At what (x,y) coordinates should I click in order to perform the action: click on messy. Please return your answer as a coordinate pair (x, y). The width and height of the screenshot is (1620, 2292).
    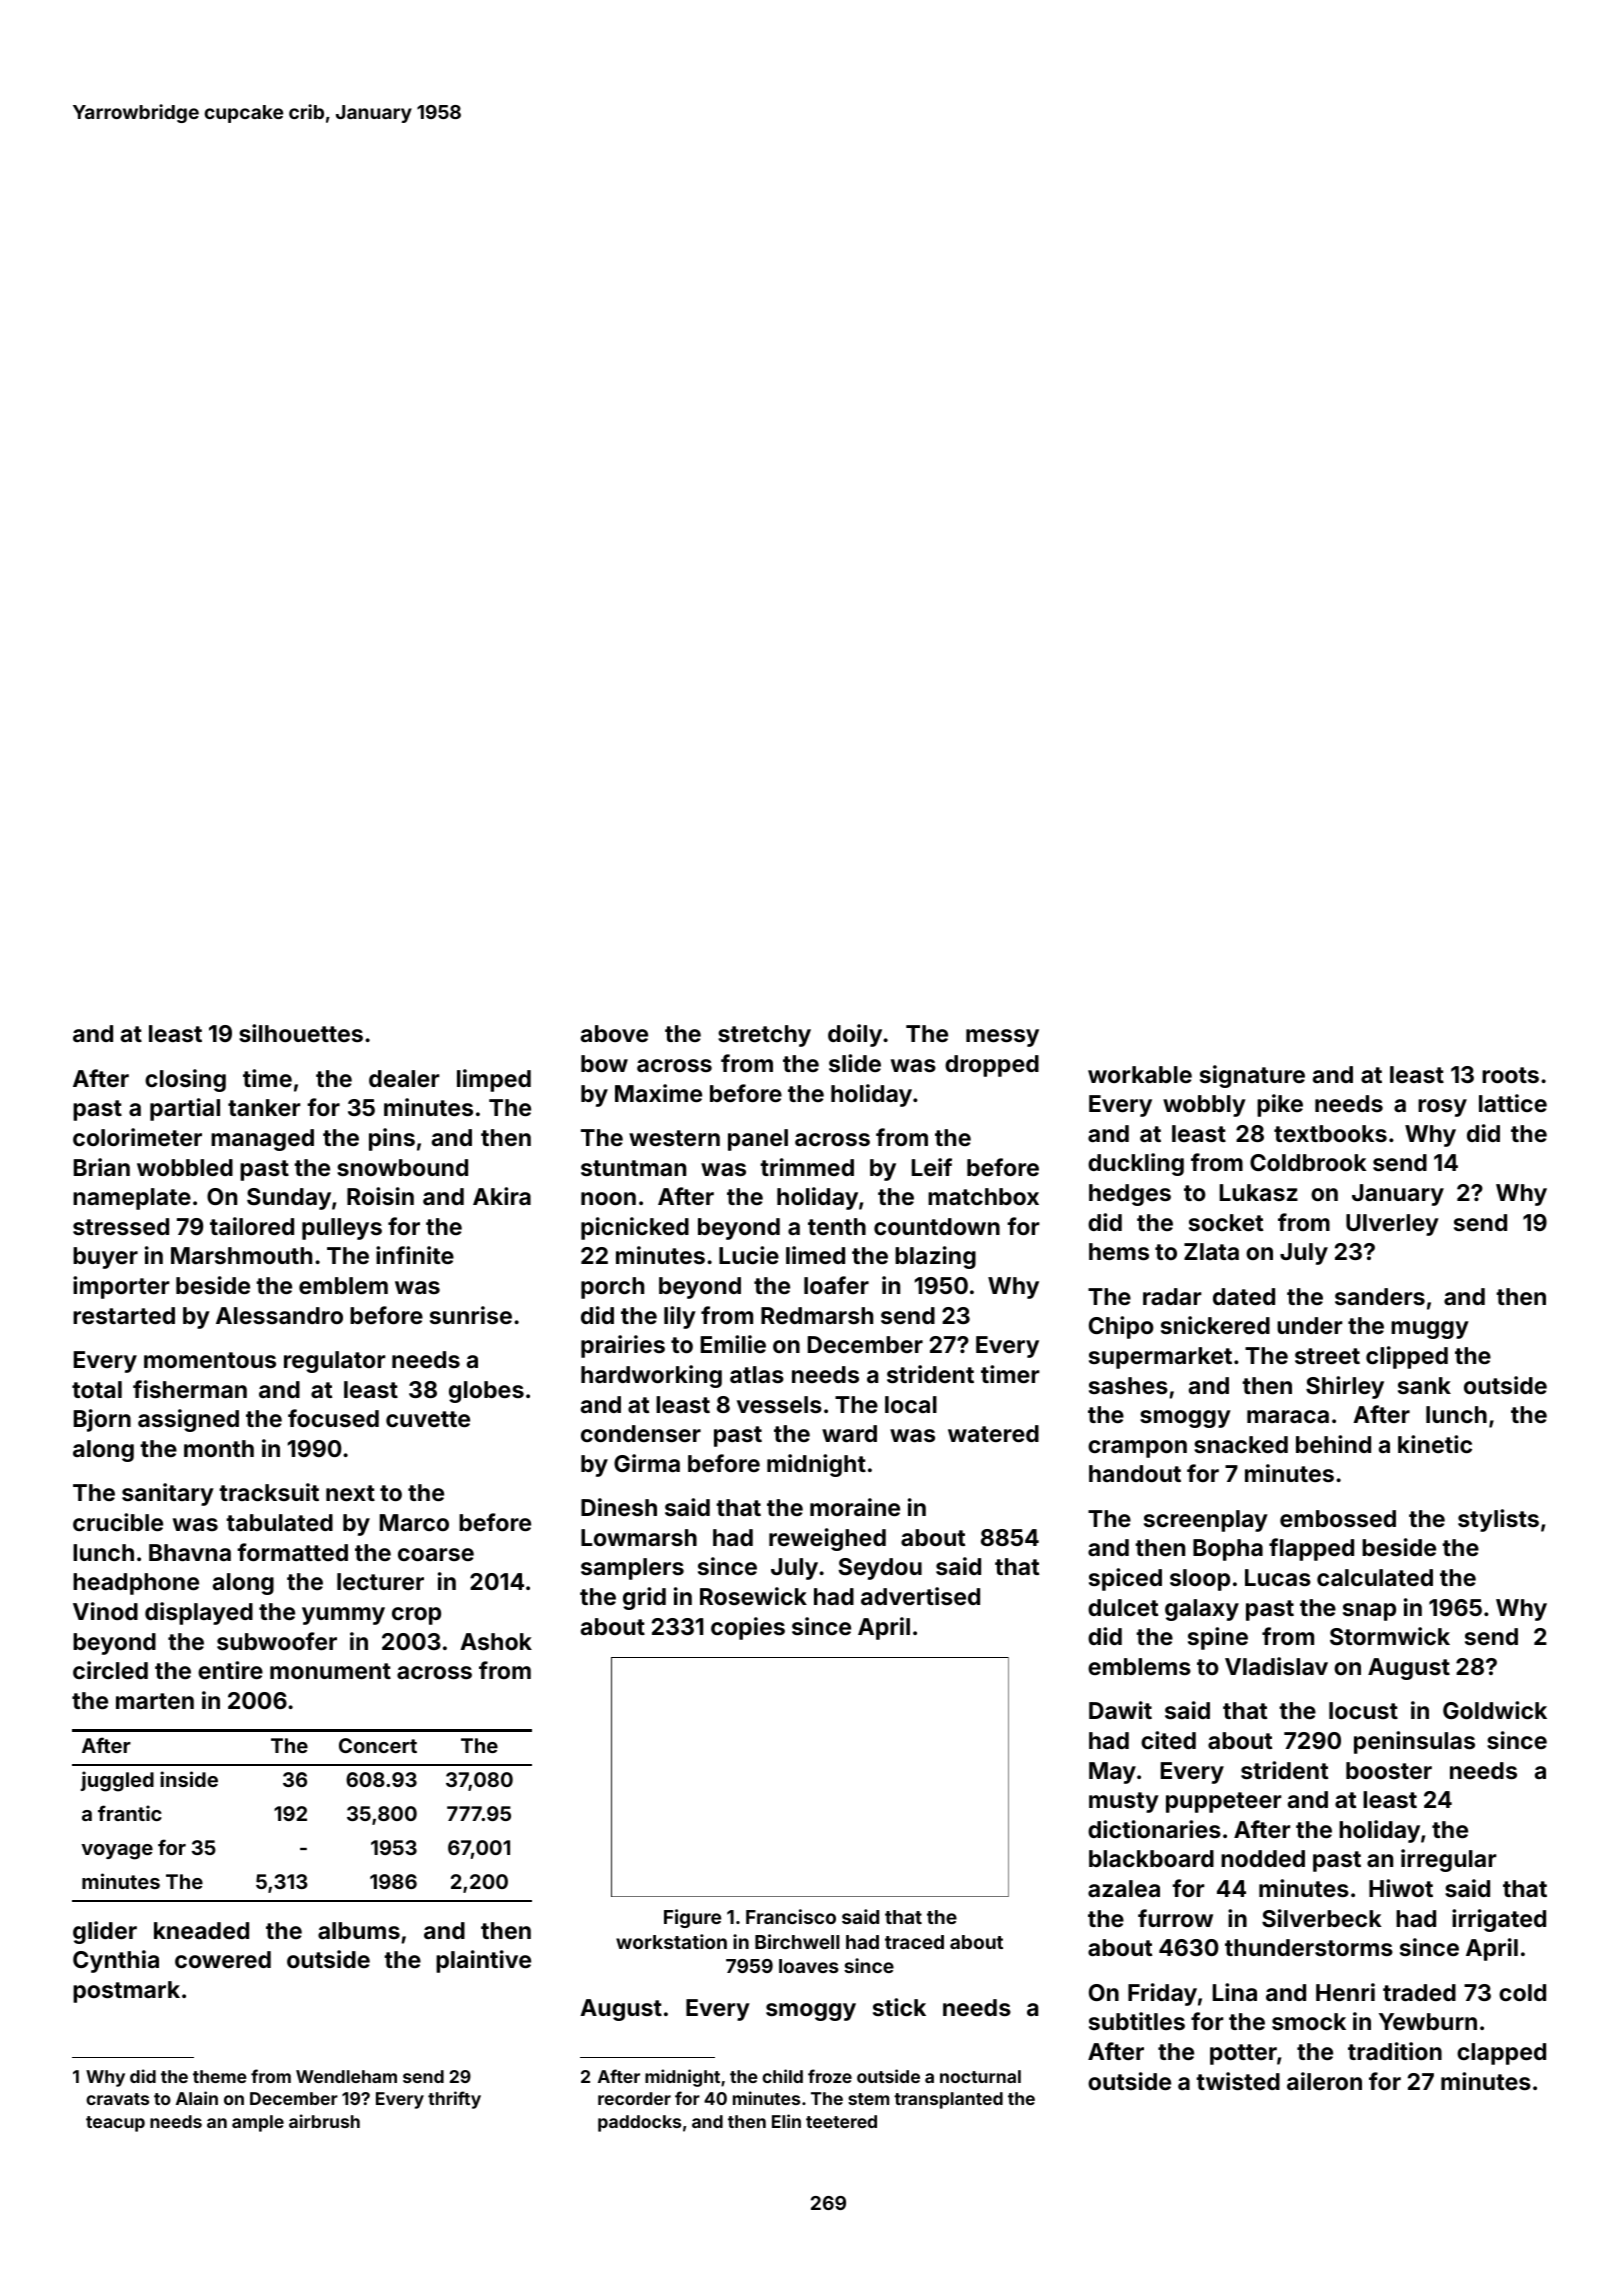
    Looking at the image, I should click on (1002, 1038).
